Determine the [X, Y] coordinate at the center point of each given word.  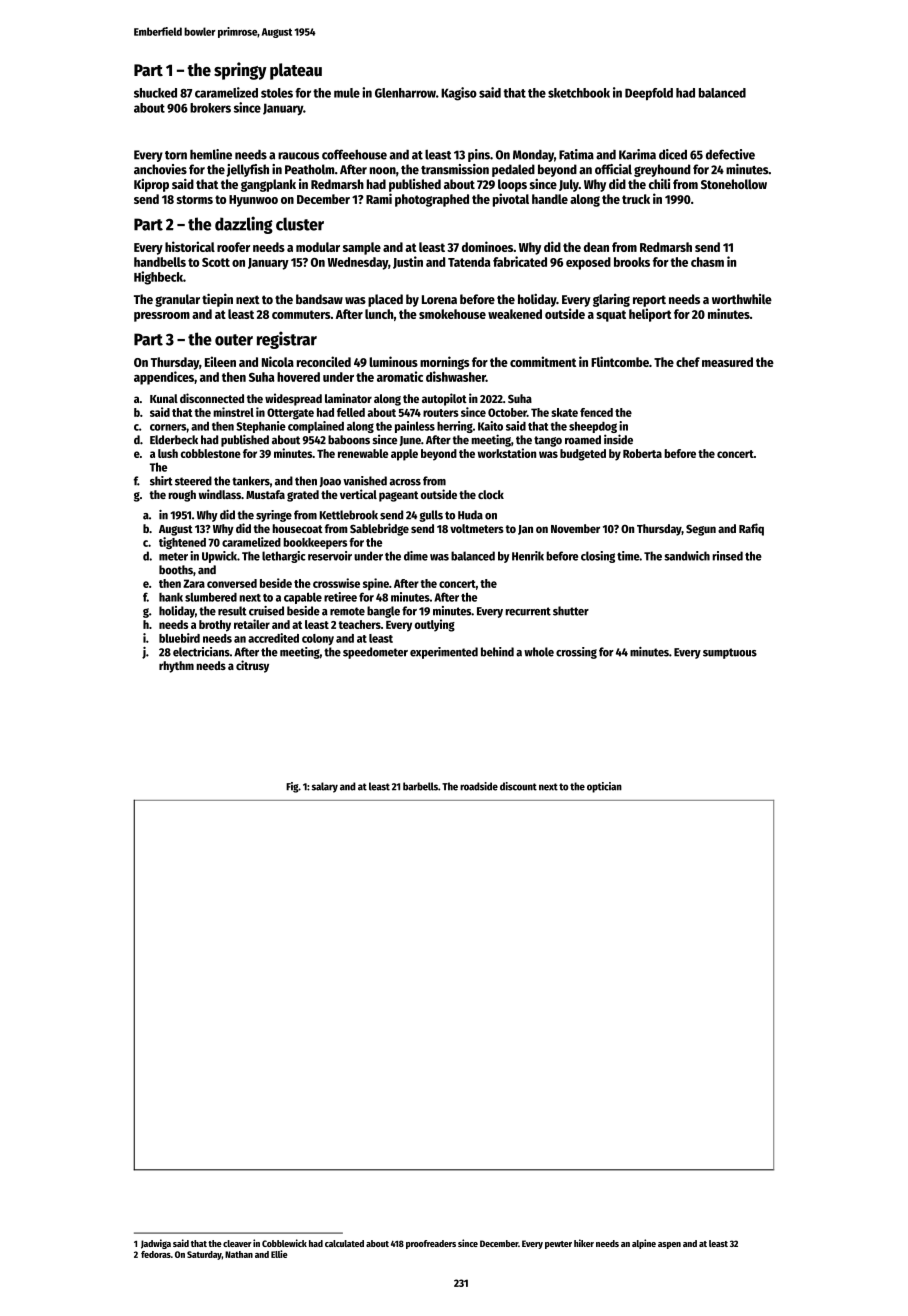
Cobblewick [284, 1243]
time [628, 556]
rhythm [176, 667]
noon [383, 171]
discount [518, 786]
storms [195, 199]
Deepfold [649, 94]
